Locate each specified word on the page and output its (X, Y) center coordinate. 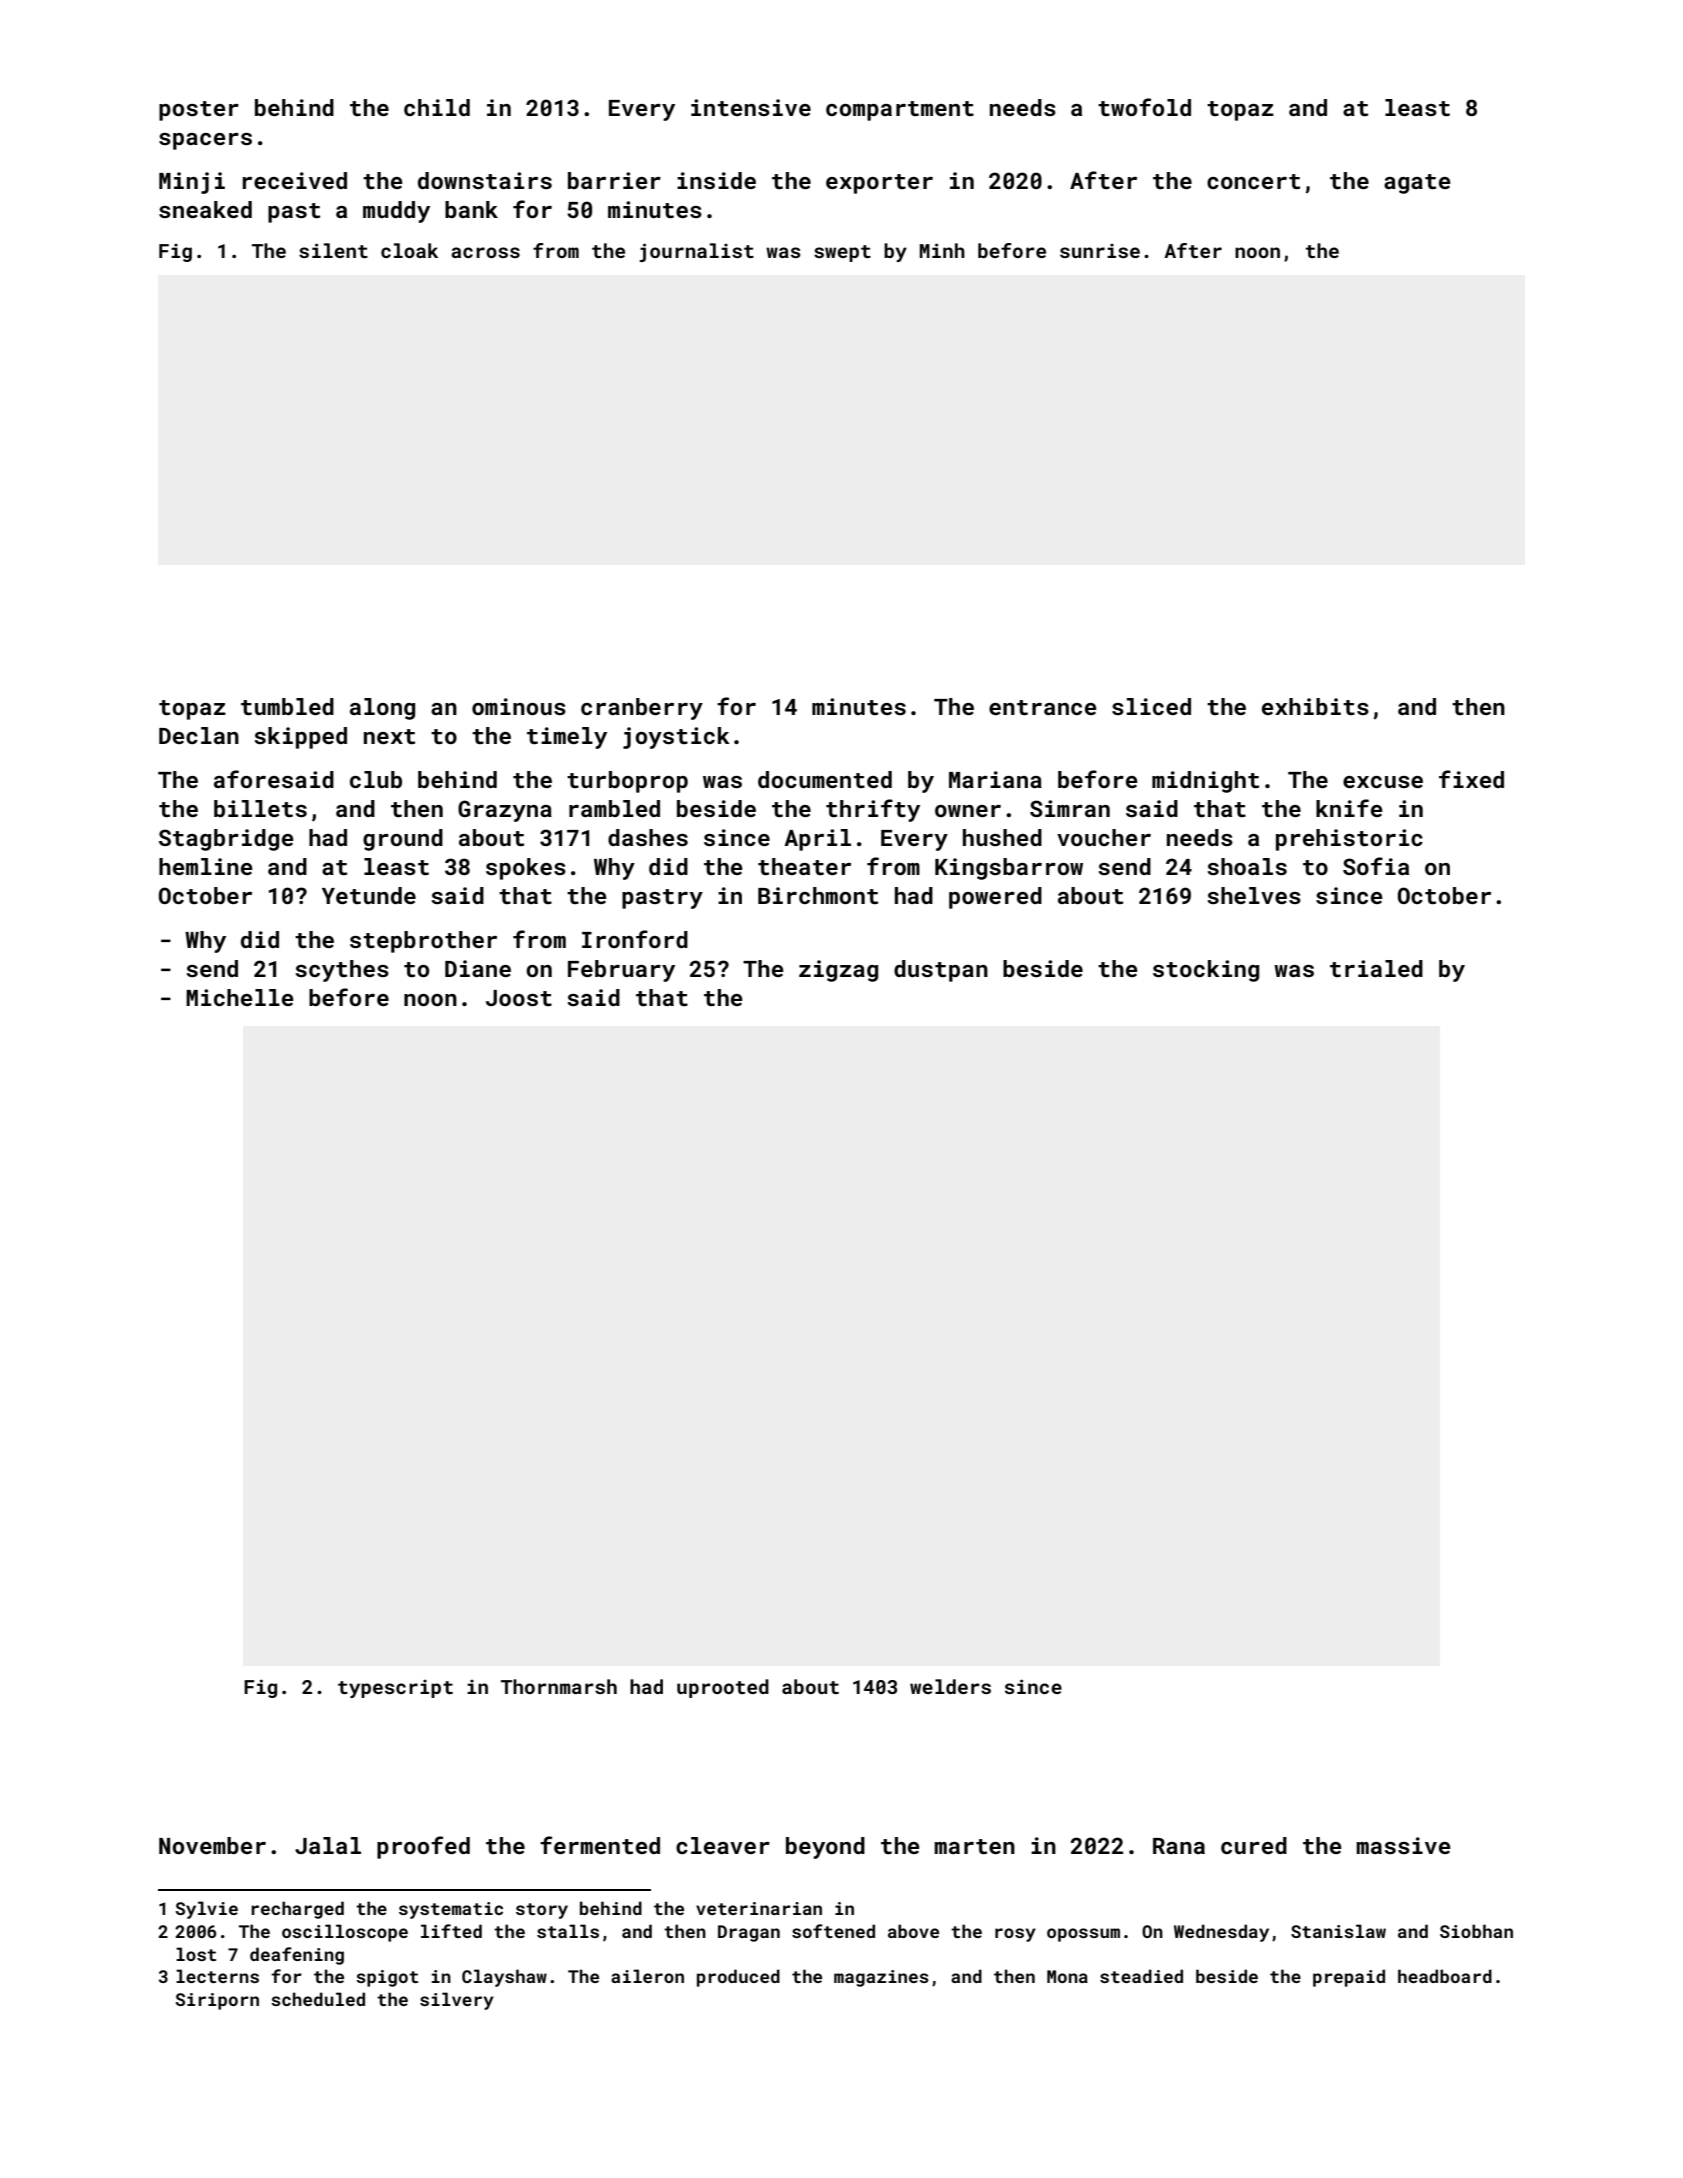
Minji (192, 183)
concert (1253, 181)
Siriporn (217, 2001)
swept (842, 253)
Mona (1067, 1976)
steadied (1141, 1976)
